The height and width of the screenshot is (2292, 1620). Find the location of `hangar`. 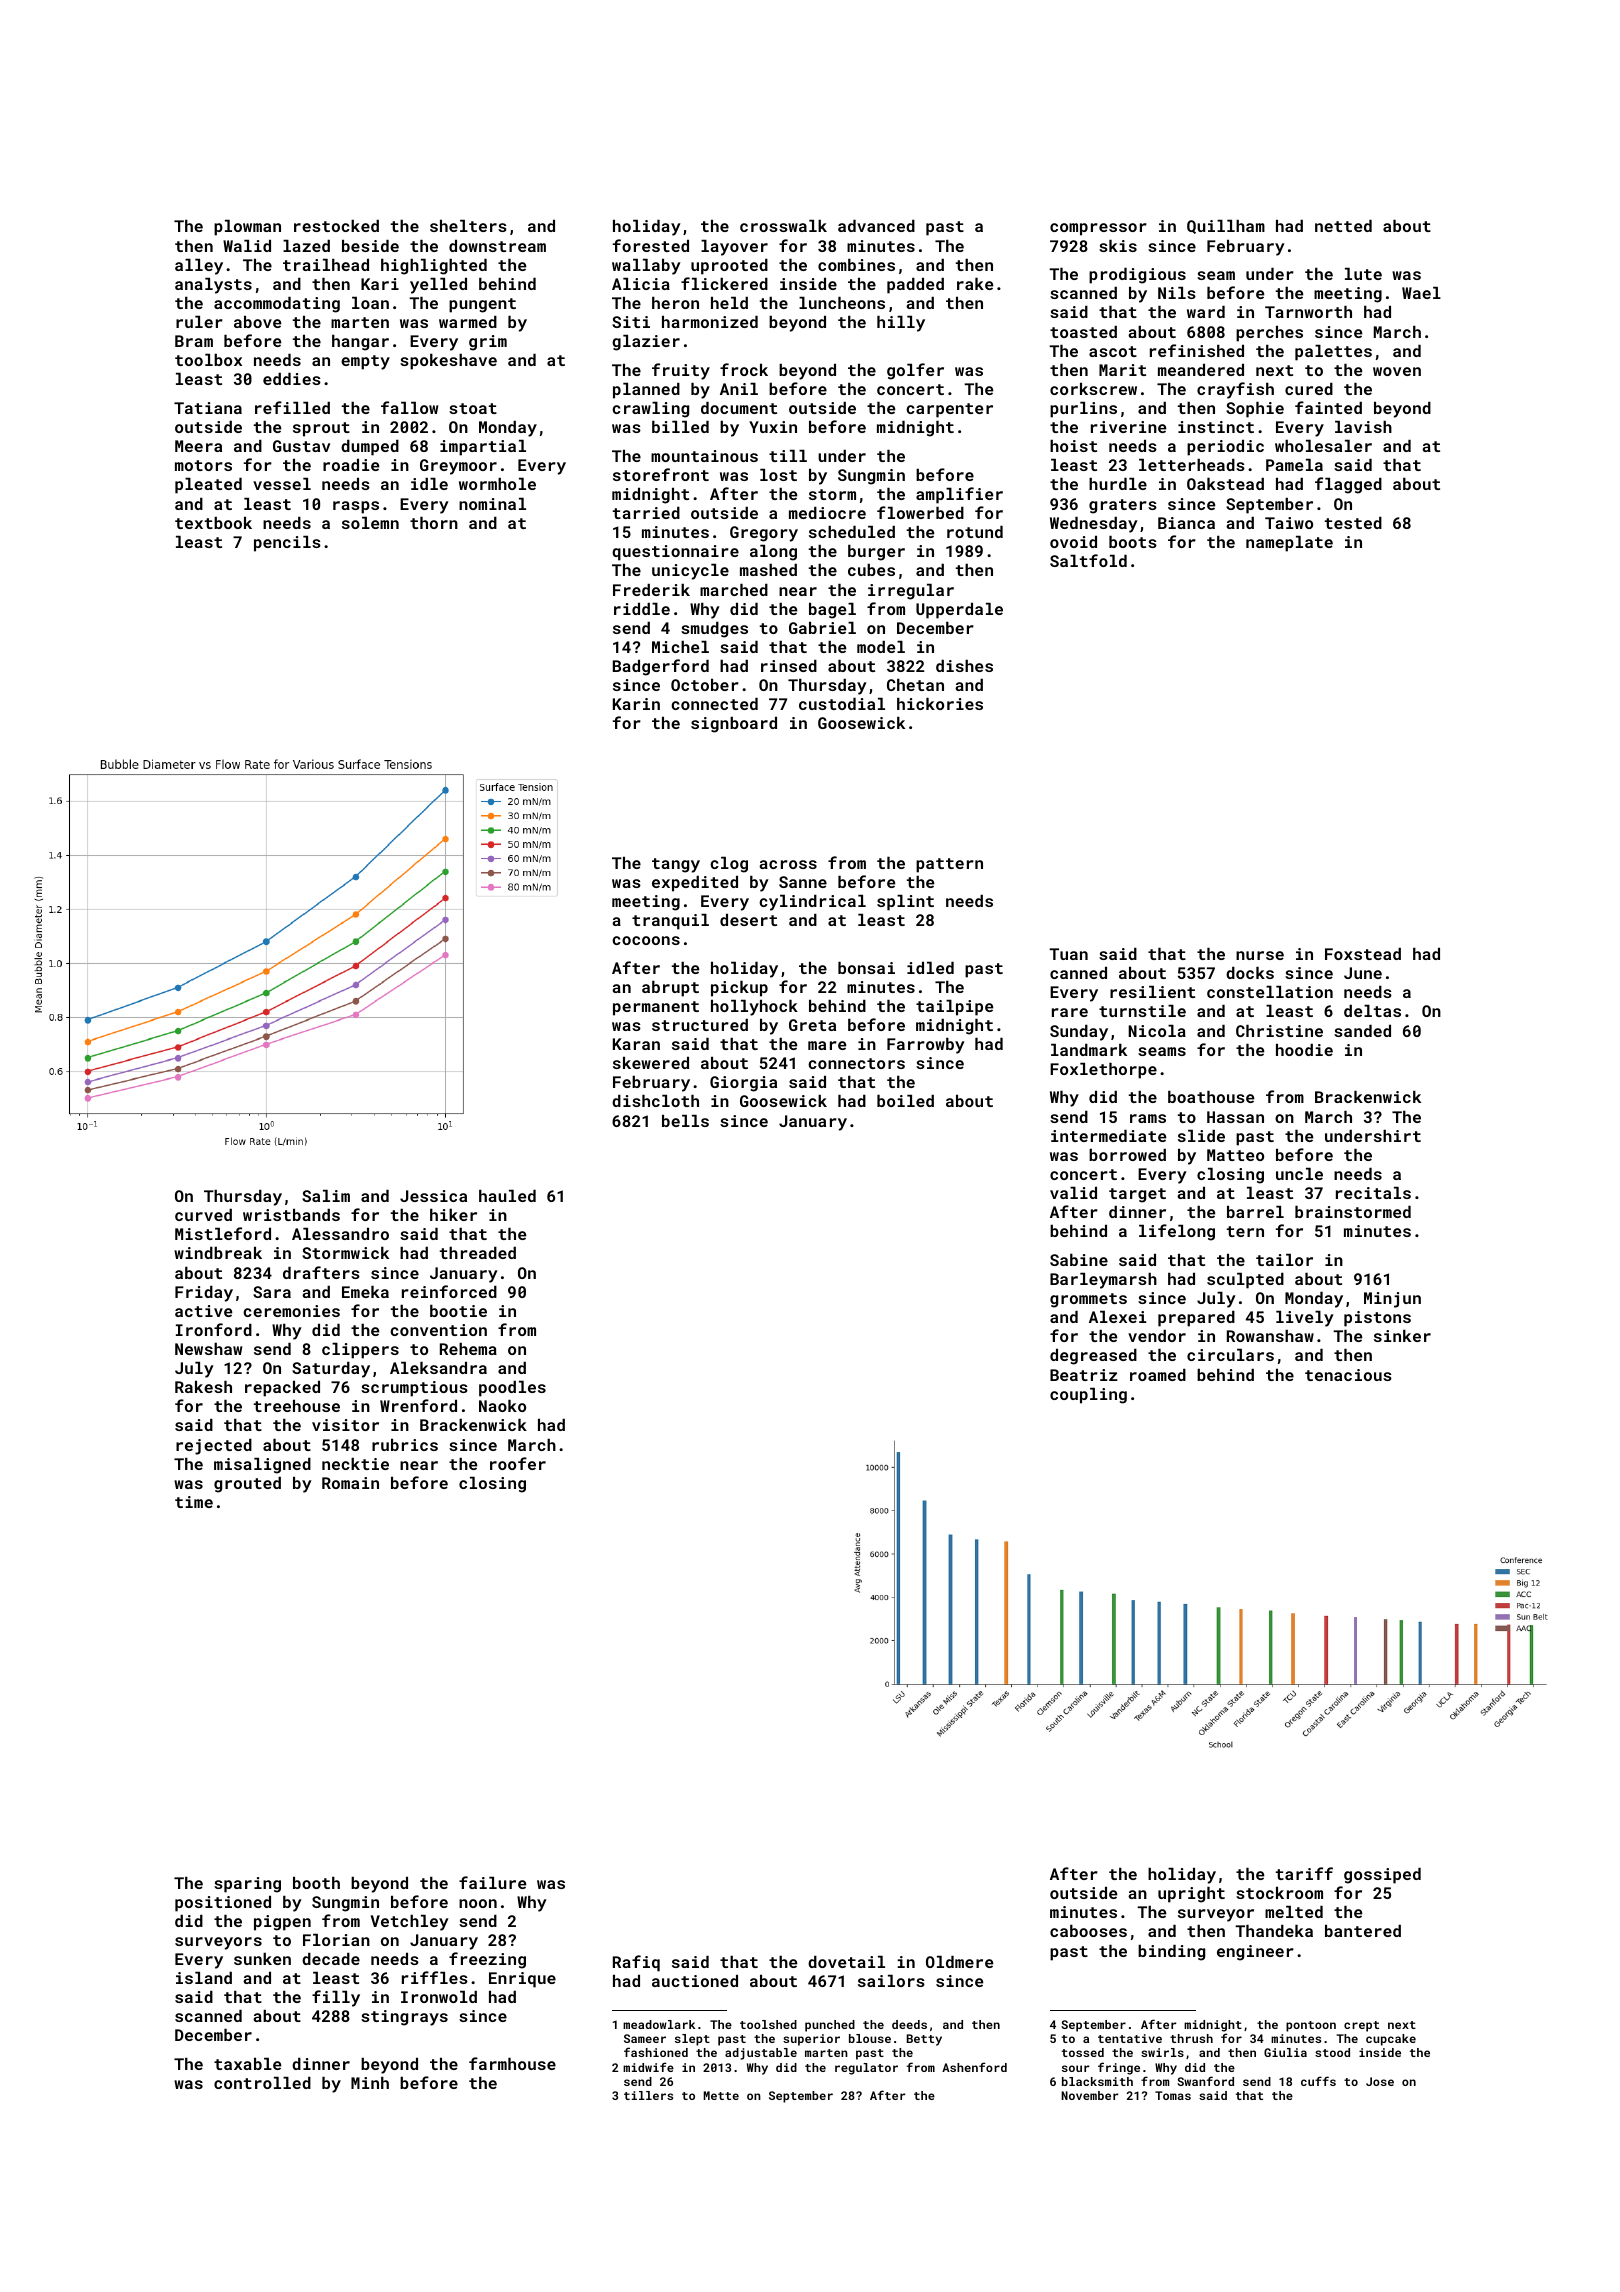

hangar is located at coordinates (360, 343).
